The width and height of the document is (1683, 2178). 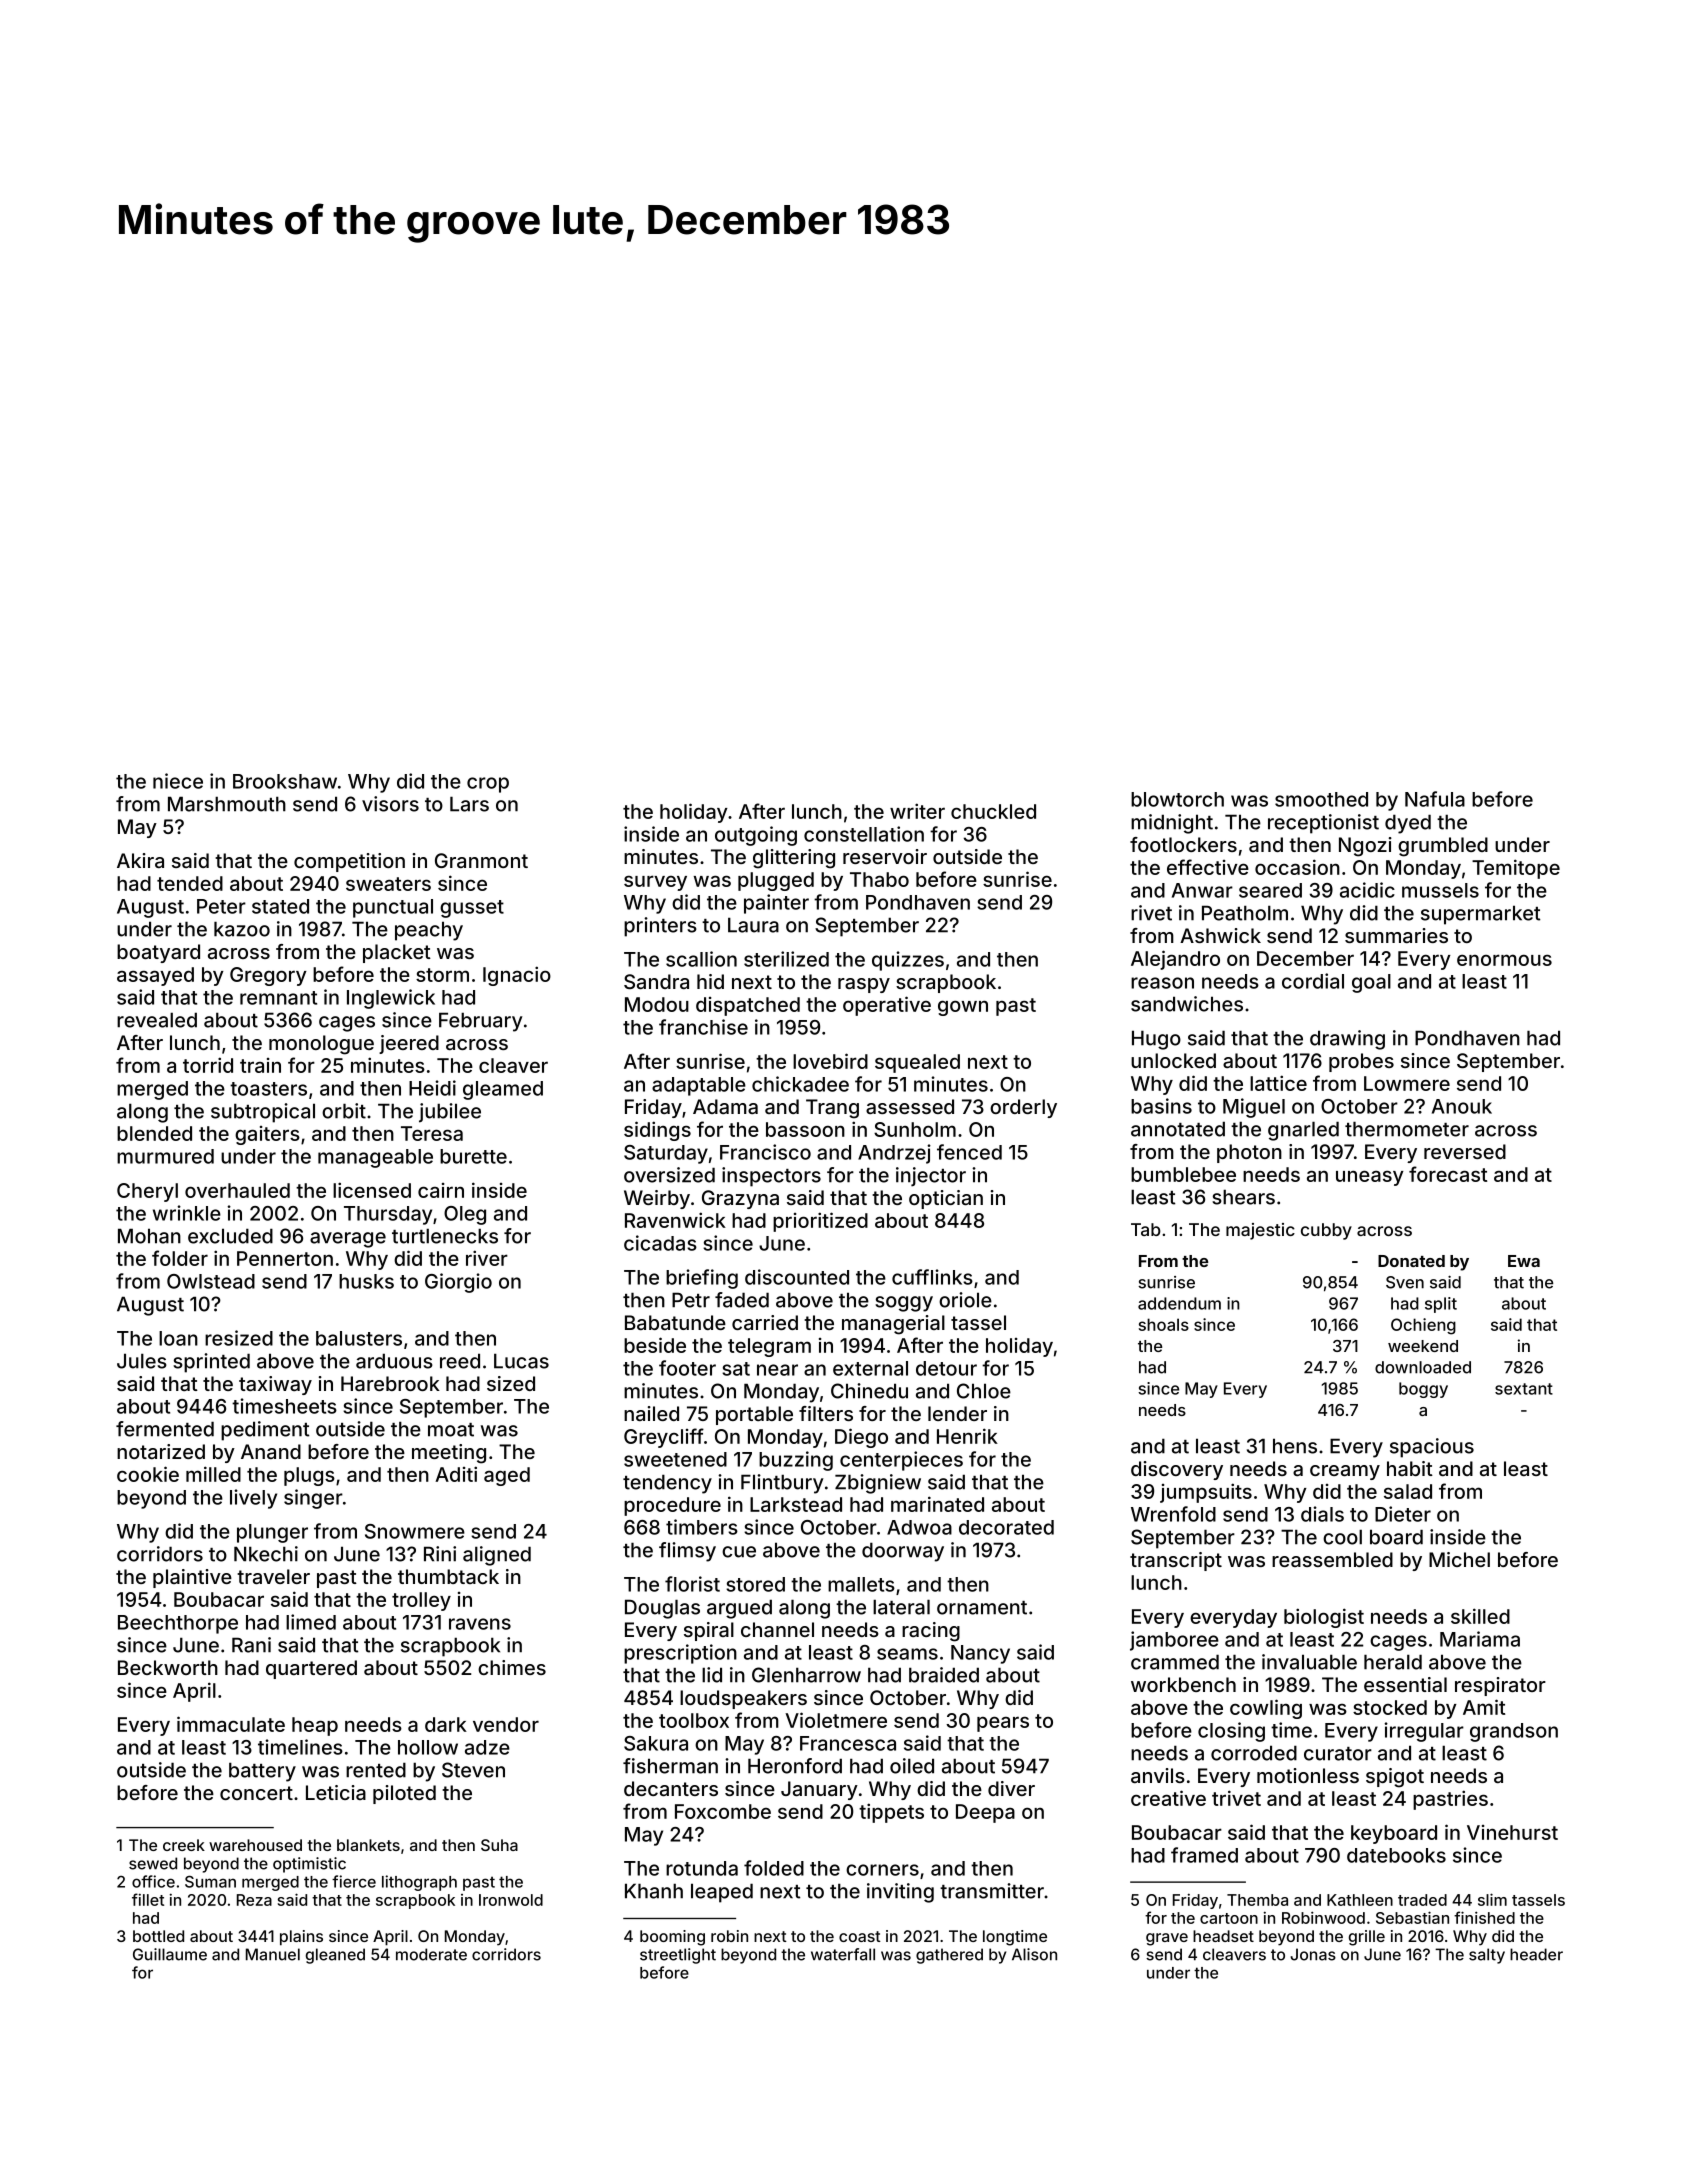 What do you see at coordinates (843, 1954) in the document?
I see `waterfall` at bounding box center [843, 1954].
